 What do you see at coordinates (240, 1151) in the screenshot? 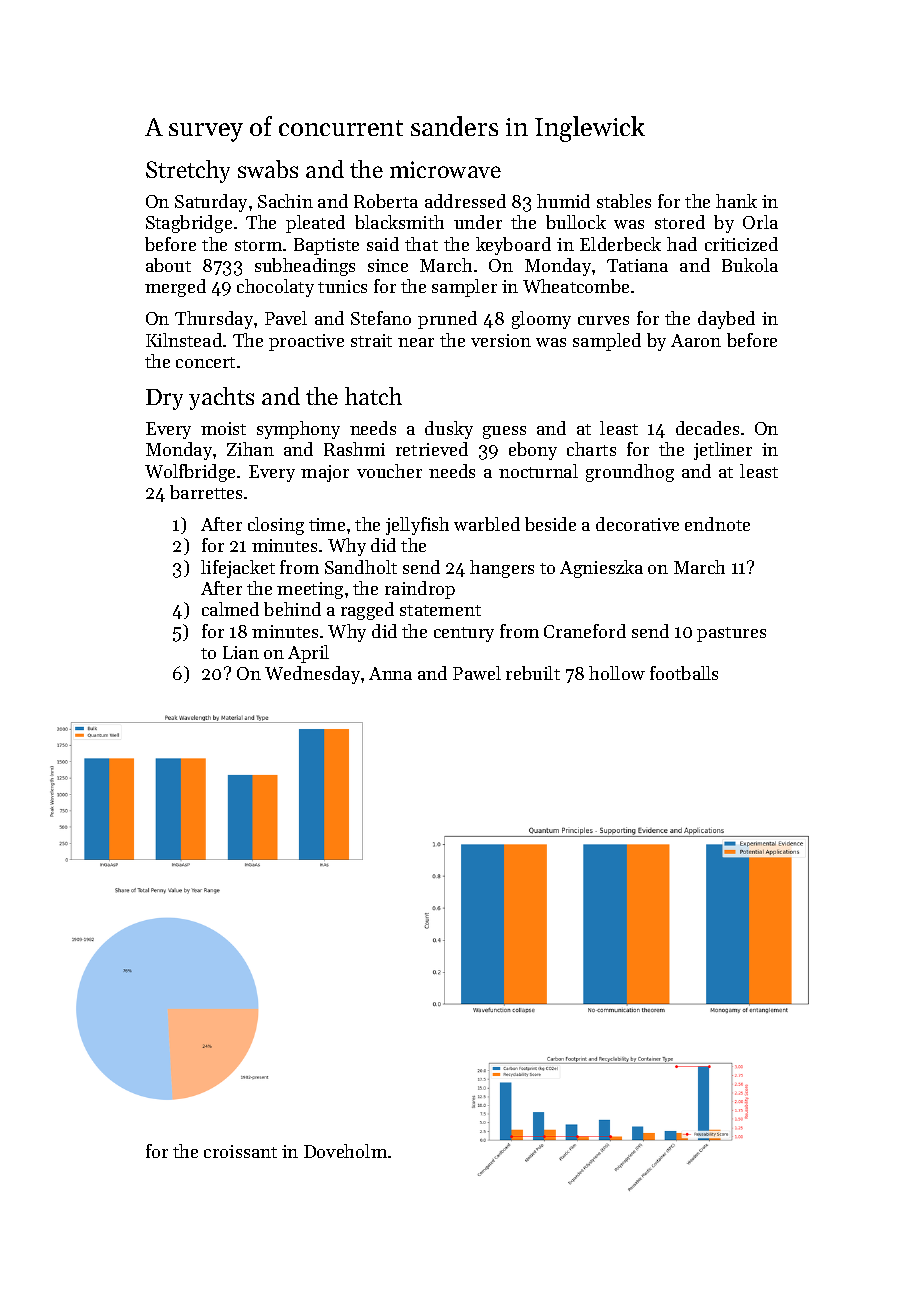
I see `croissant` at bounding box center [240, 1151].
